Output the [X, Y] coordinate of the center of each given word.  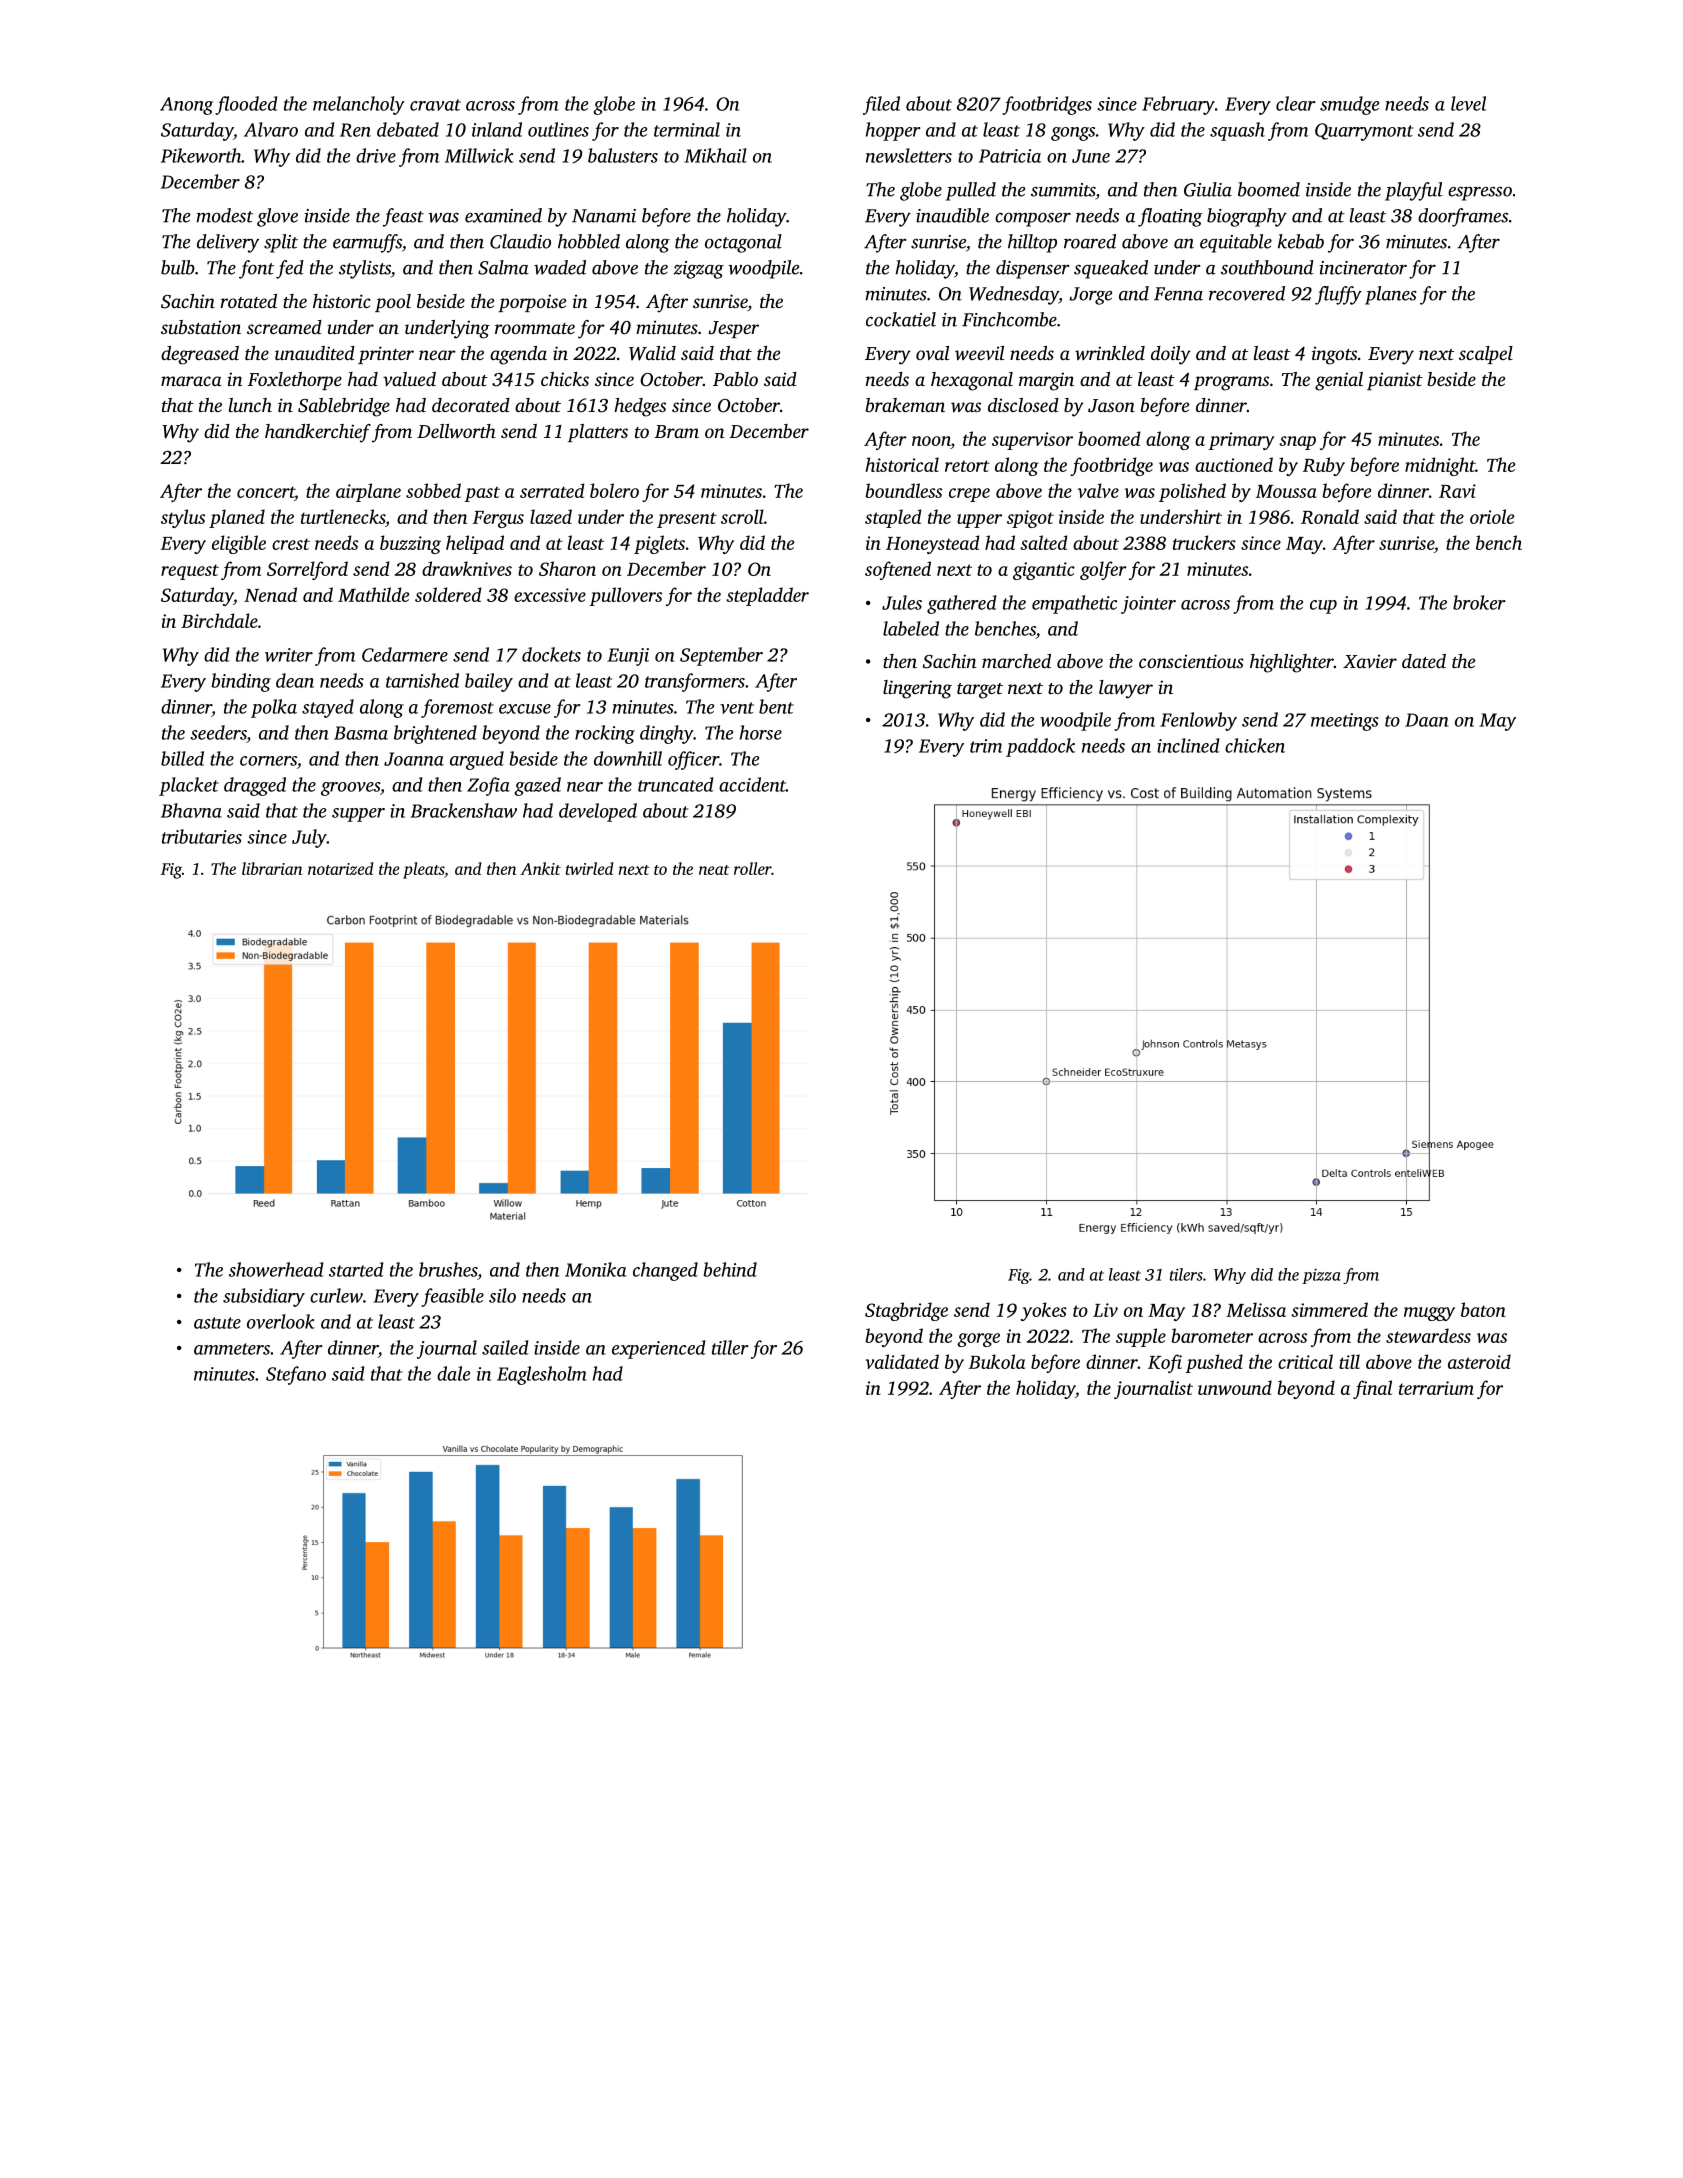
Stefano [296, 1375]
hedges [640, 407]
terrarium [1436, 1388]
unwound [1235, 1387]
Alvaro [271, 129]
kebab [1301, 241]
